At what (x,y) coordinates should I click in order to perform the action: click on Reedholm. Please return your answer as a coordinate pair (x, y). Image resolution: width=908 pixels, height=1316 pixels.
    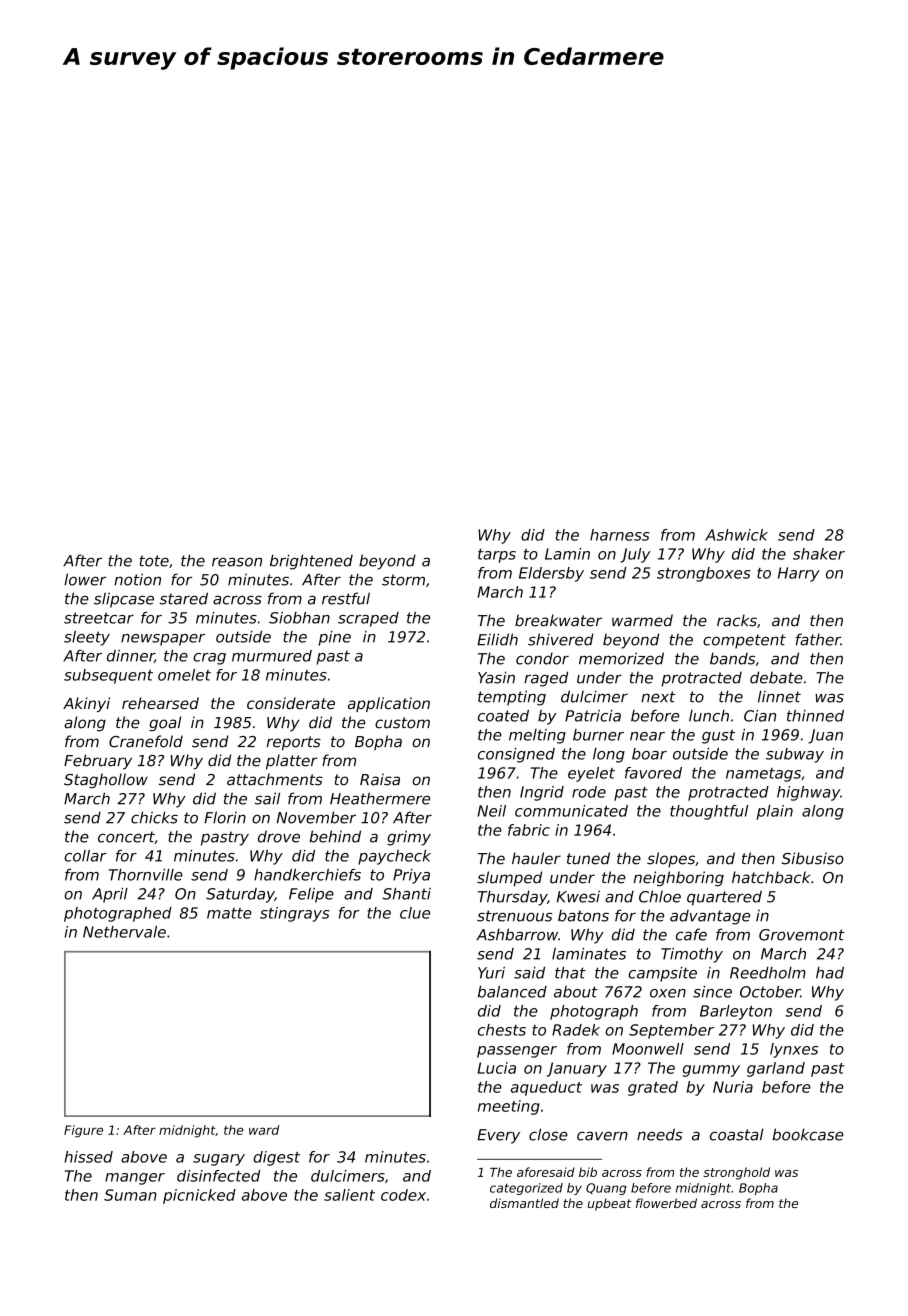
    Looking at the image, I should click on (768, 973).
